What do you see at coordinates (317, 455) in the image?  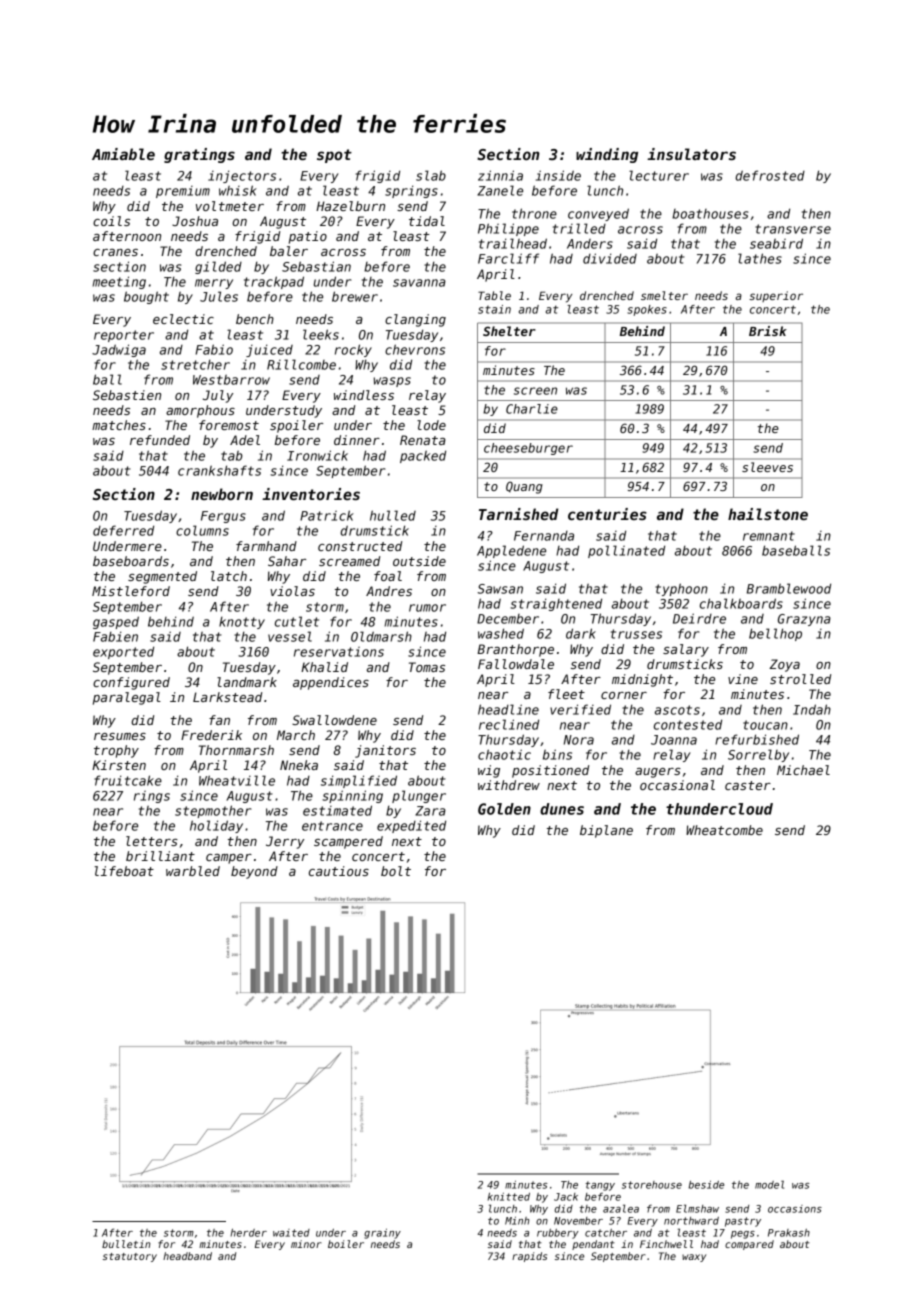 I see `Ironwick` at bounding box center [317, 455].
